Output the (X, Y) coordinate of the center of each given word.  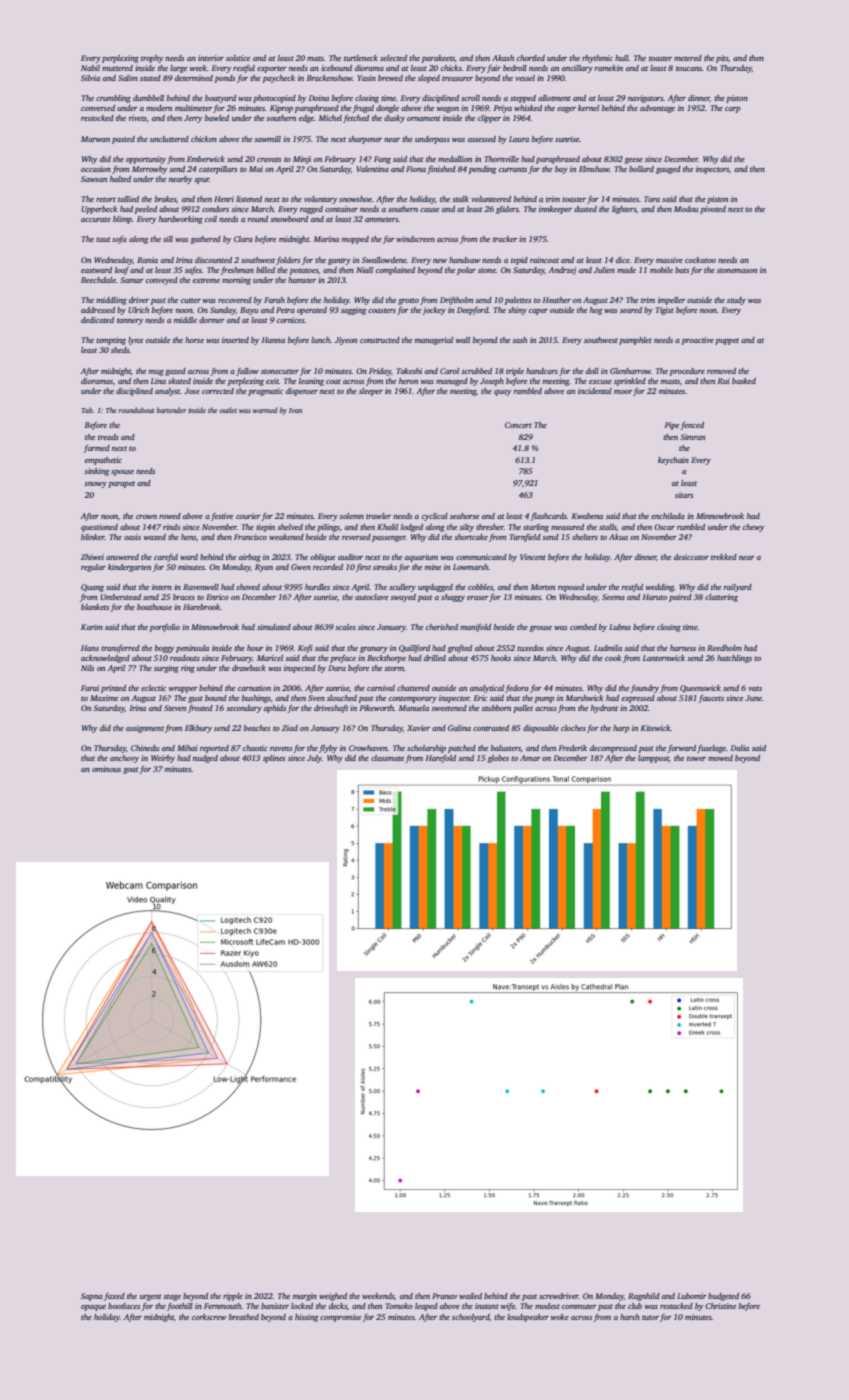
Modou (686, 209)
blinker (93, 537)
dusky (394, 119)
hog (596, 311)
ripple (233, 1297)
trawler (378, 516)
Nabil (90, 68)
